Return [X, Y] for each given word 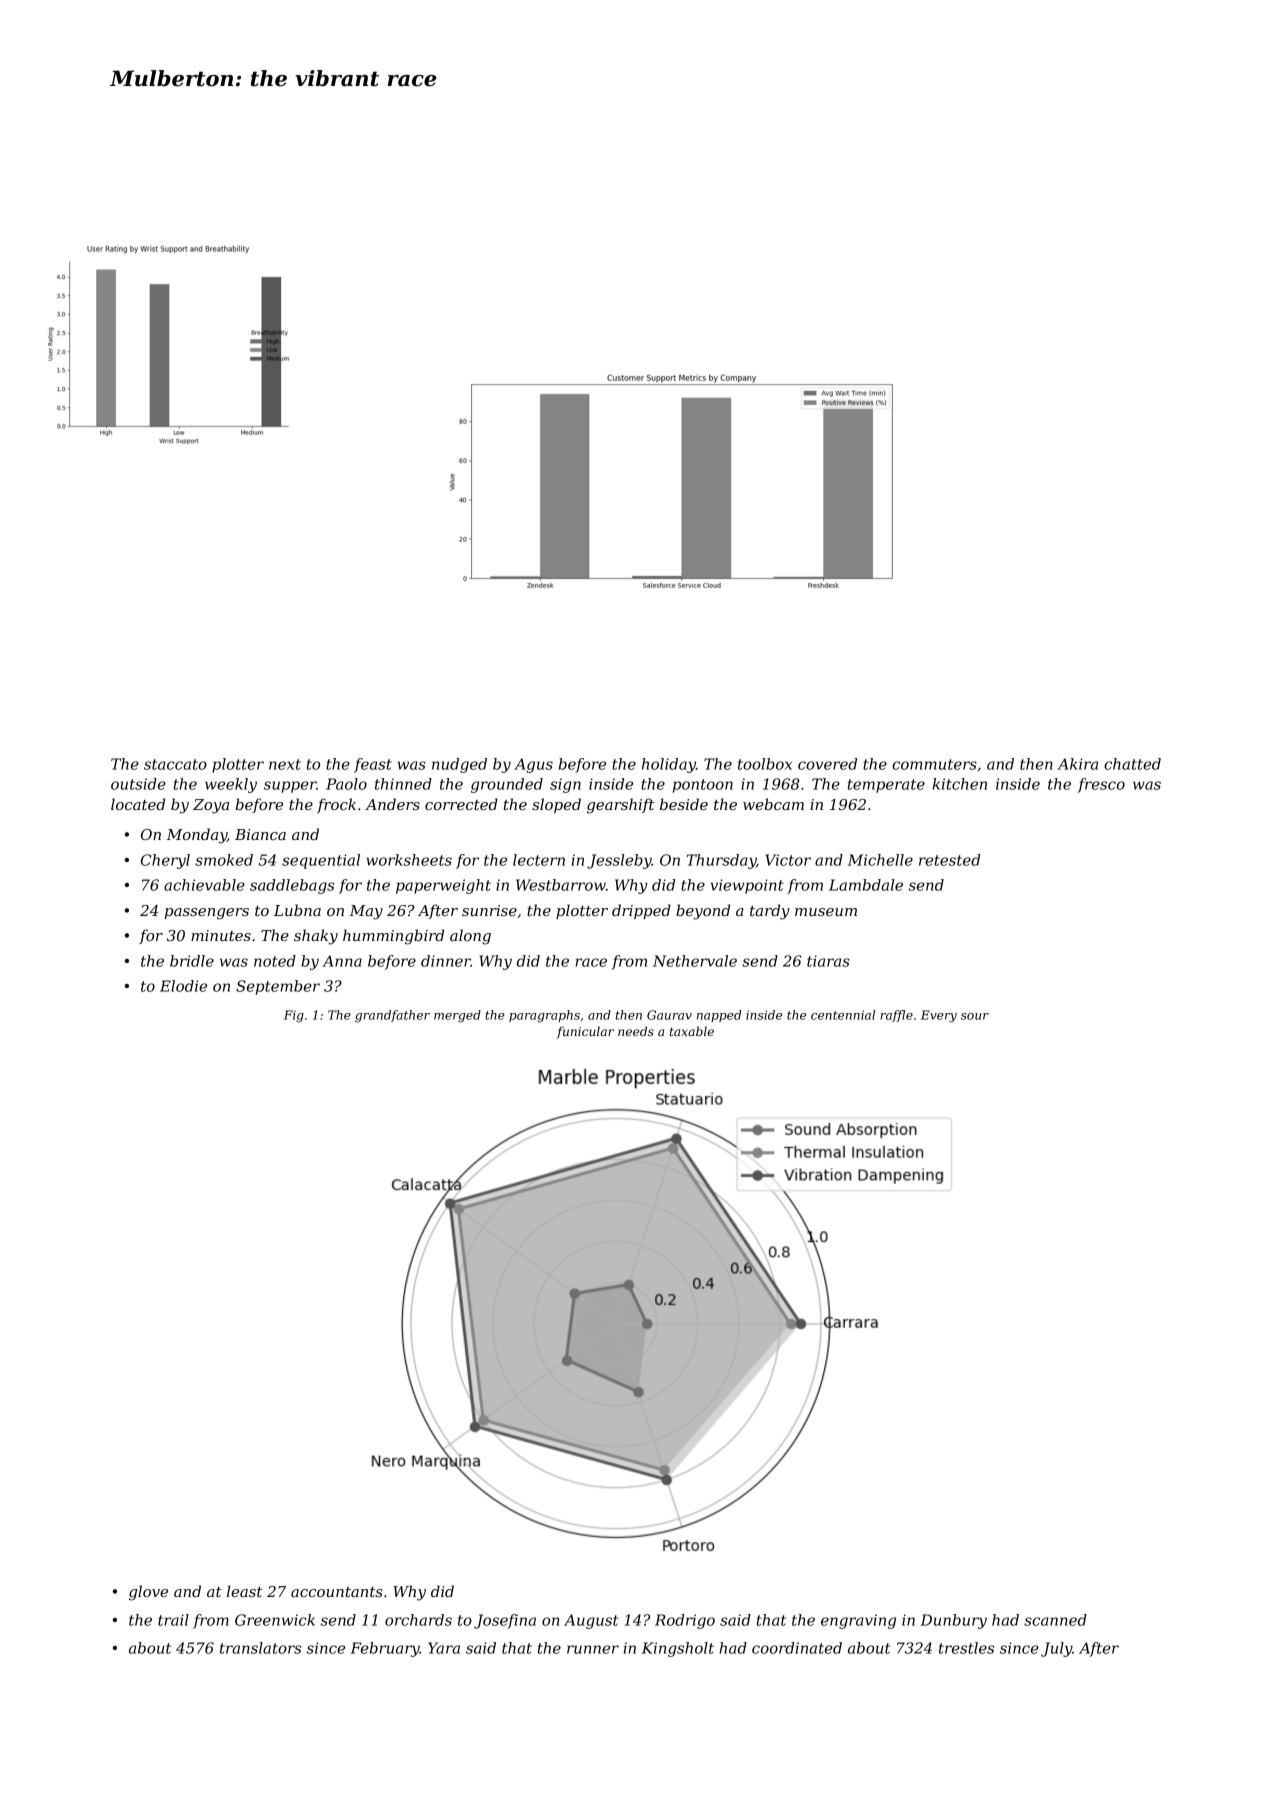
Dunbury [953, 1621]
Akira [1077, 764]
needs [636, 1031]
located [138, 804]
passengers [206, 914]
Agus [533, 765]
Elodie [183, 986]
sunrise [489, 910]
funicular [585, 1032]
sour [975, 1016]
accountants [337, 1592]
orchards [418, 1620]
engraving [858, 1621]
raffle [896, 1016]
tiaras [828, 961]
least [244, 1591]
